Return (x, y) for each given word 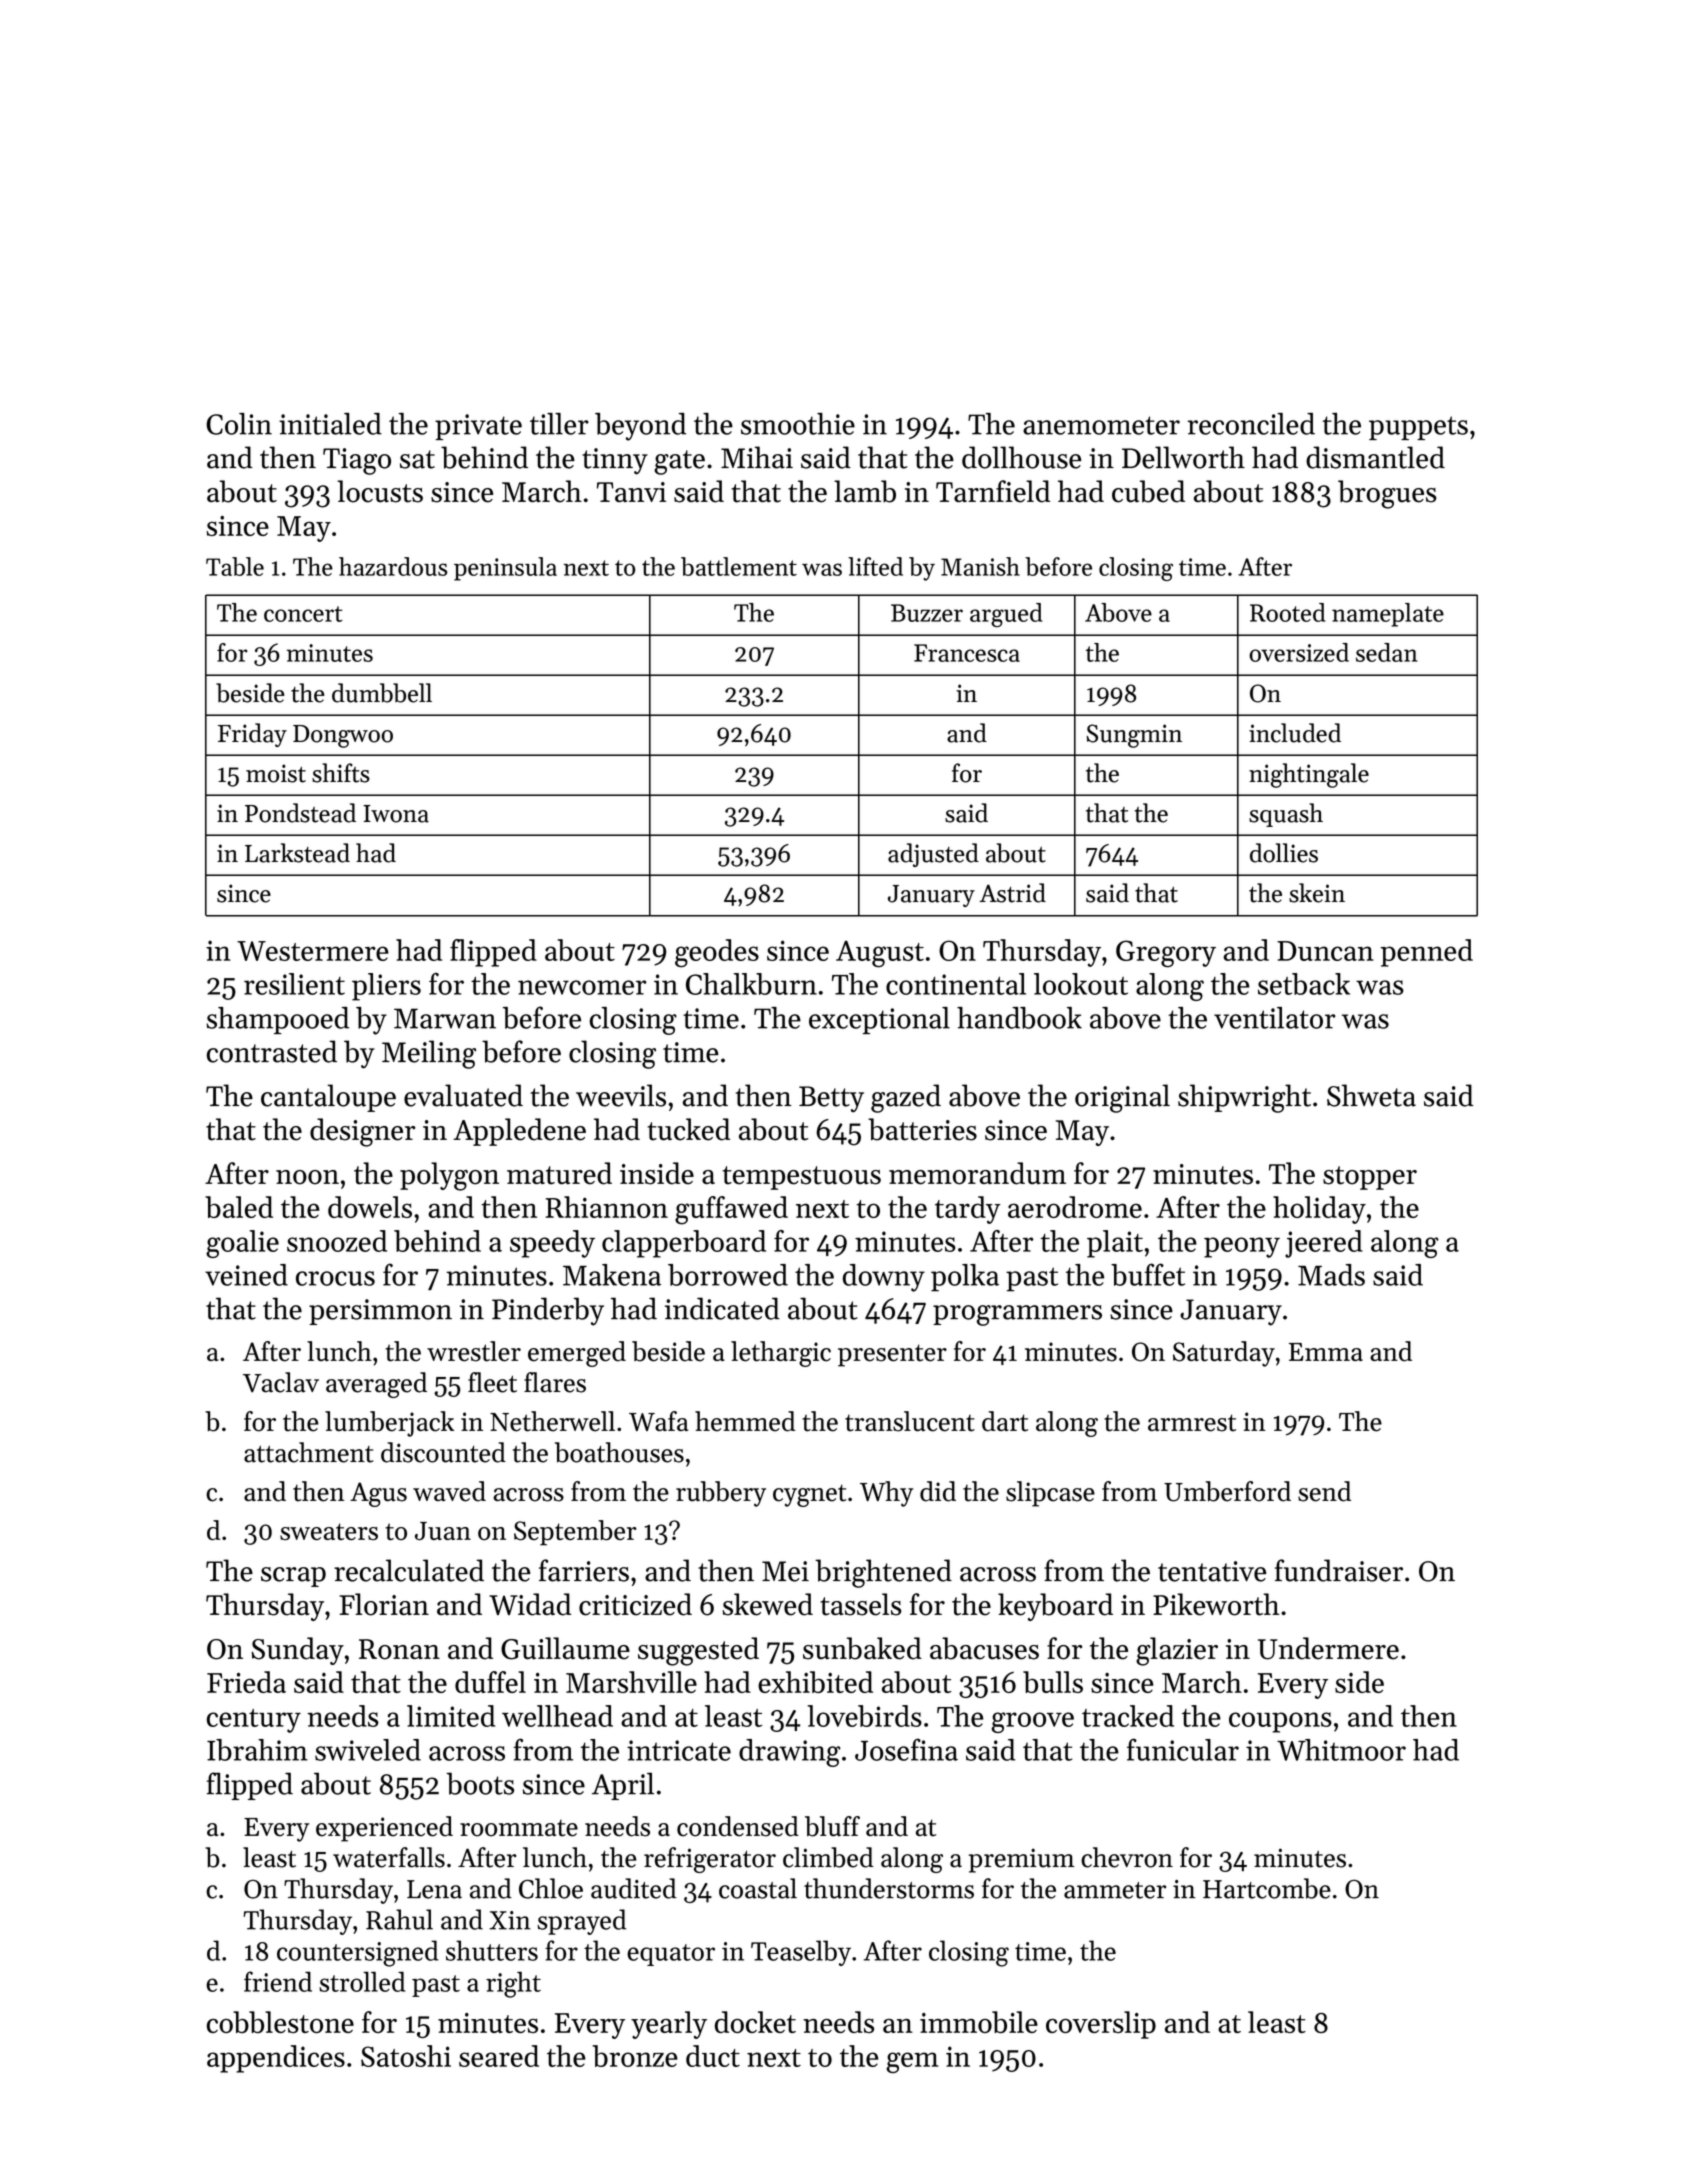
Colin (239, 424)
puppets (1418, 428)
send (1324, 1491)
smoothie (798, 424)
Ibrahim (257, 1750)
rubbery (721, 1494)
